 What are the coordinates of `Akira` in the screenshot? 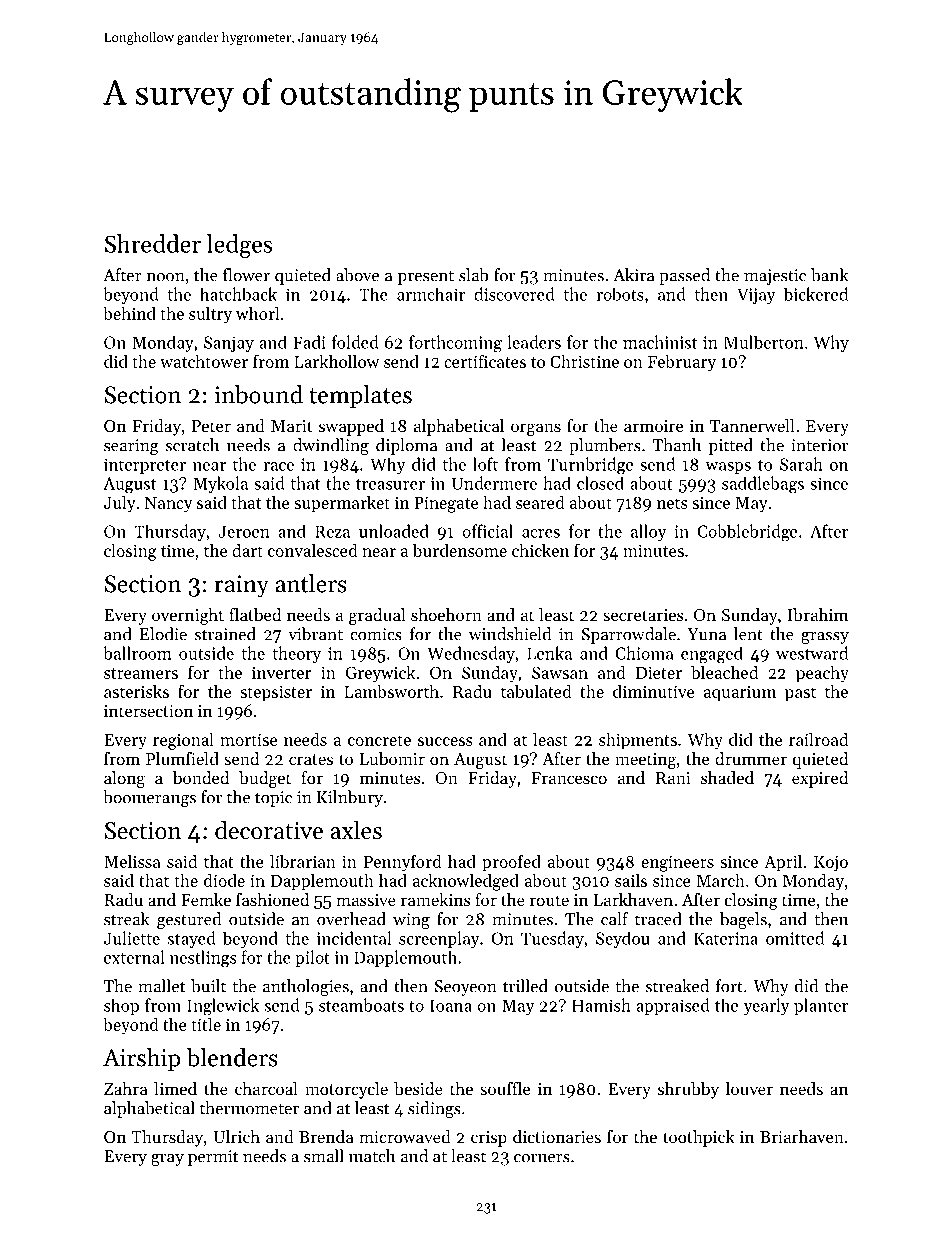 It's located at (634, 275).
